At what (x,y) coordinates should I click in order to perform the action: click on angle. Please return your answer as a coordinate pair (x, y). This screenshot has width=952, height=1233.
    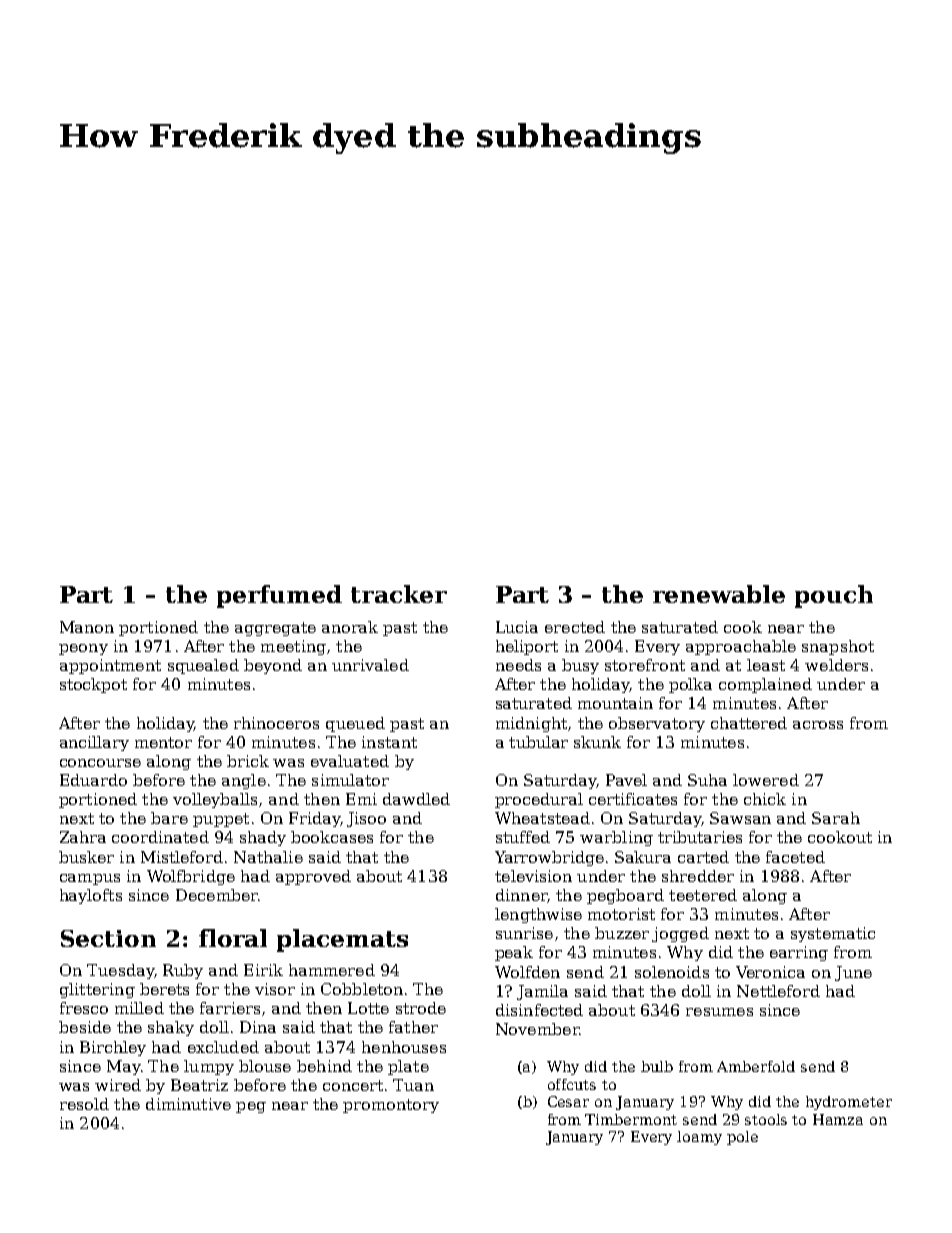
    Looking at the image, I should click on (244, 781).
